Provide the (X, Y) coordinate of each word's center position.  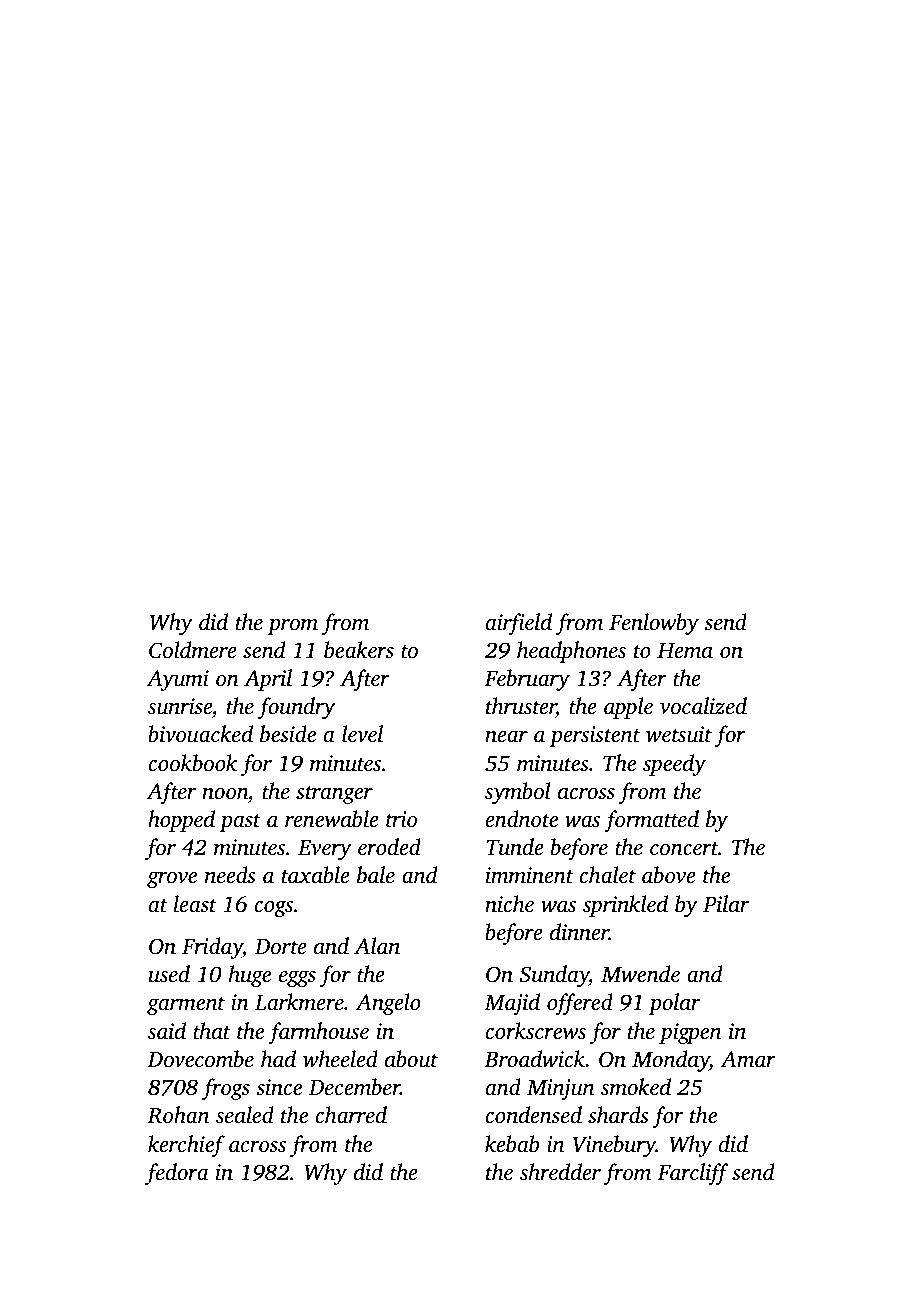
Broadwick (534, 1059)
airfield (519, 624)
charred (351, 1115)
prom (292, 627)
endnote (521, 819)
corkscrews (536, 1031)
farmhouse (318, 1033)
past (240, 823)
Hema (685, 651)
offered (580, 1004)
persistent (594, 736)
